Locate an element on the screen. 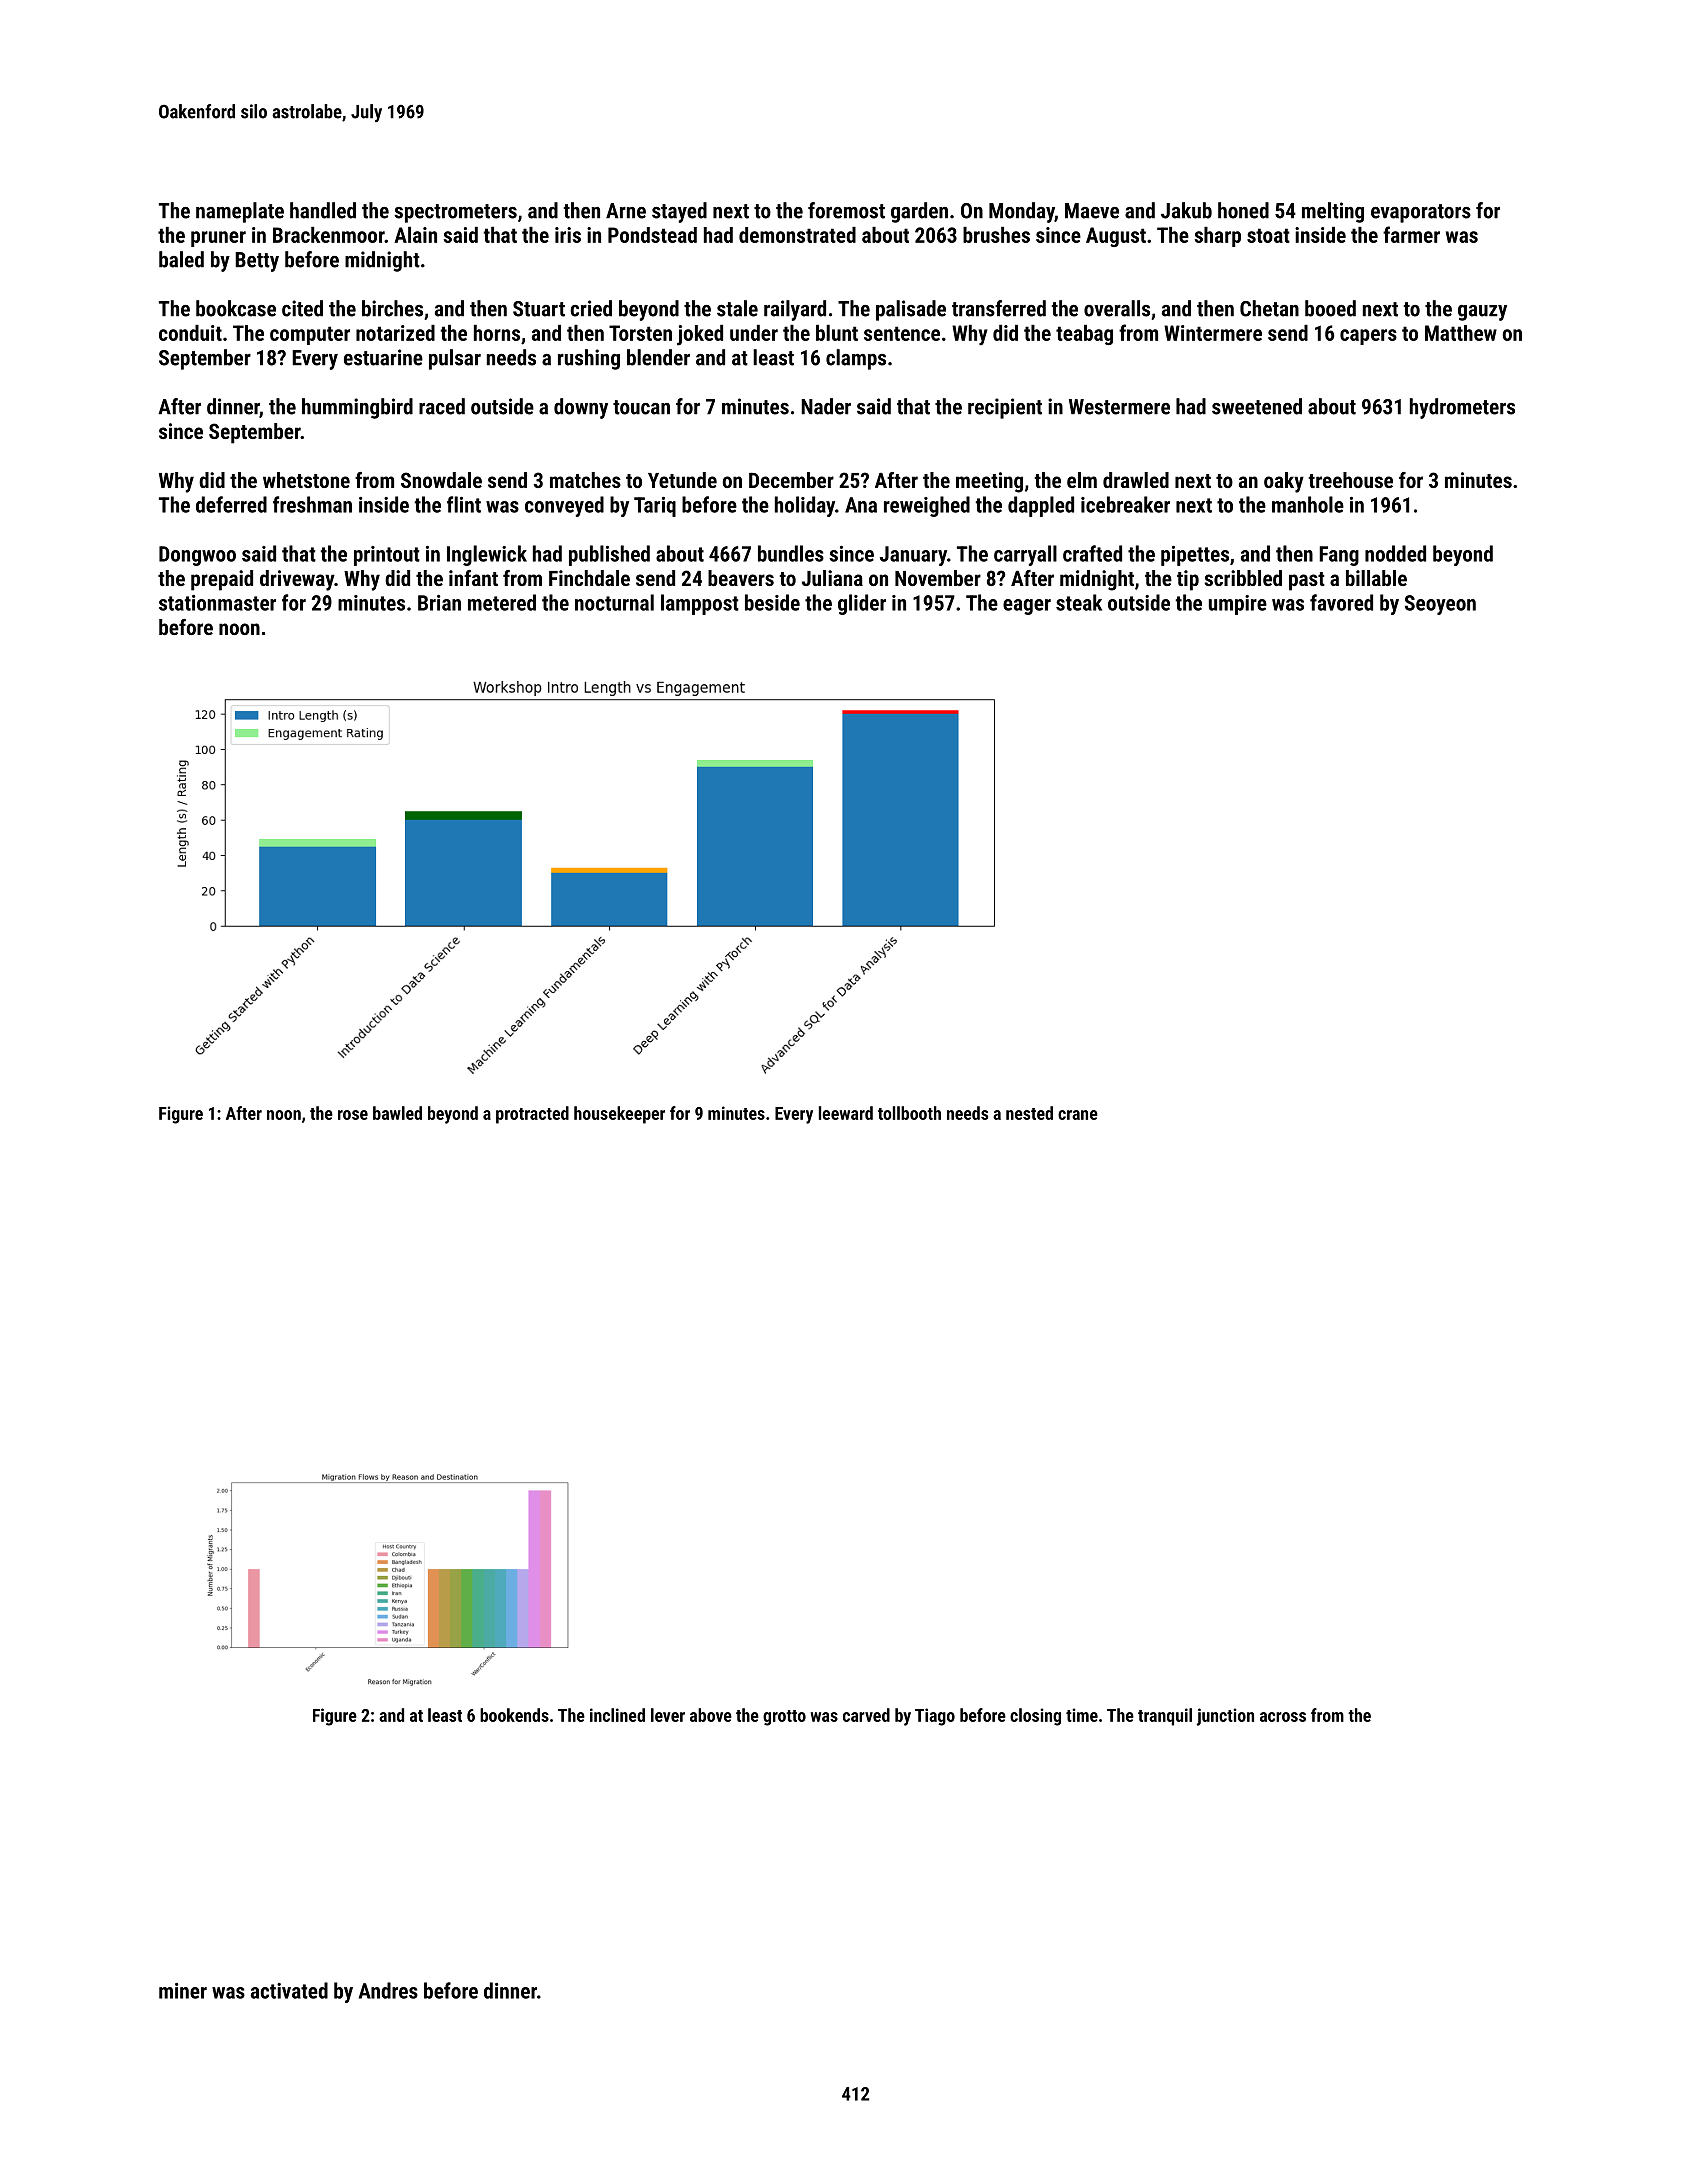 This screenshot has height=2178, width=1683. palisade is located at coordinates (911, 310).
